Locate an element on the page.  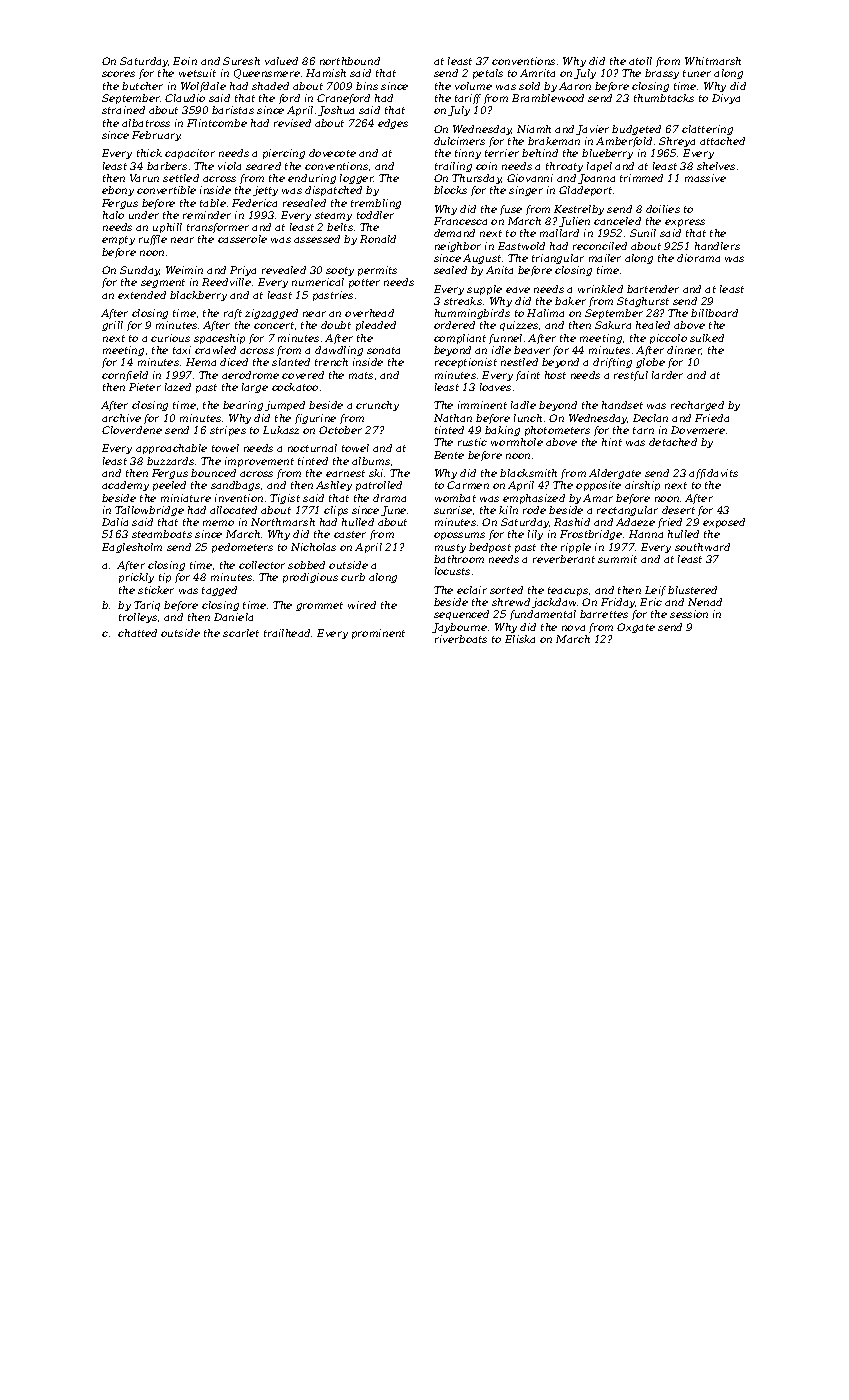
compliant is located at coordinates (460, 339).
